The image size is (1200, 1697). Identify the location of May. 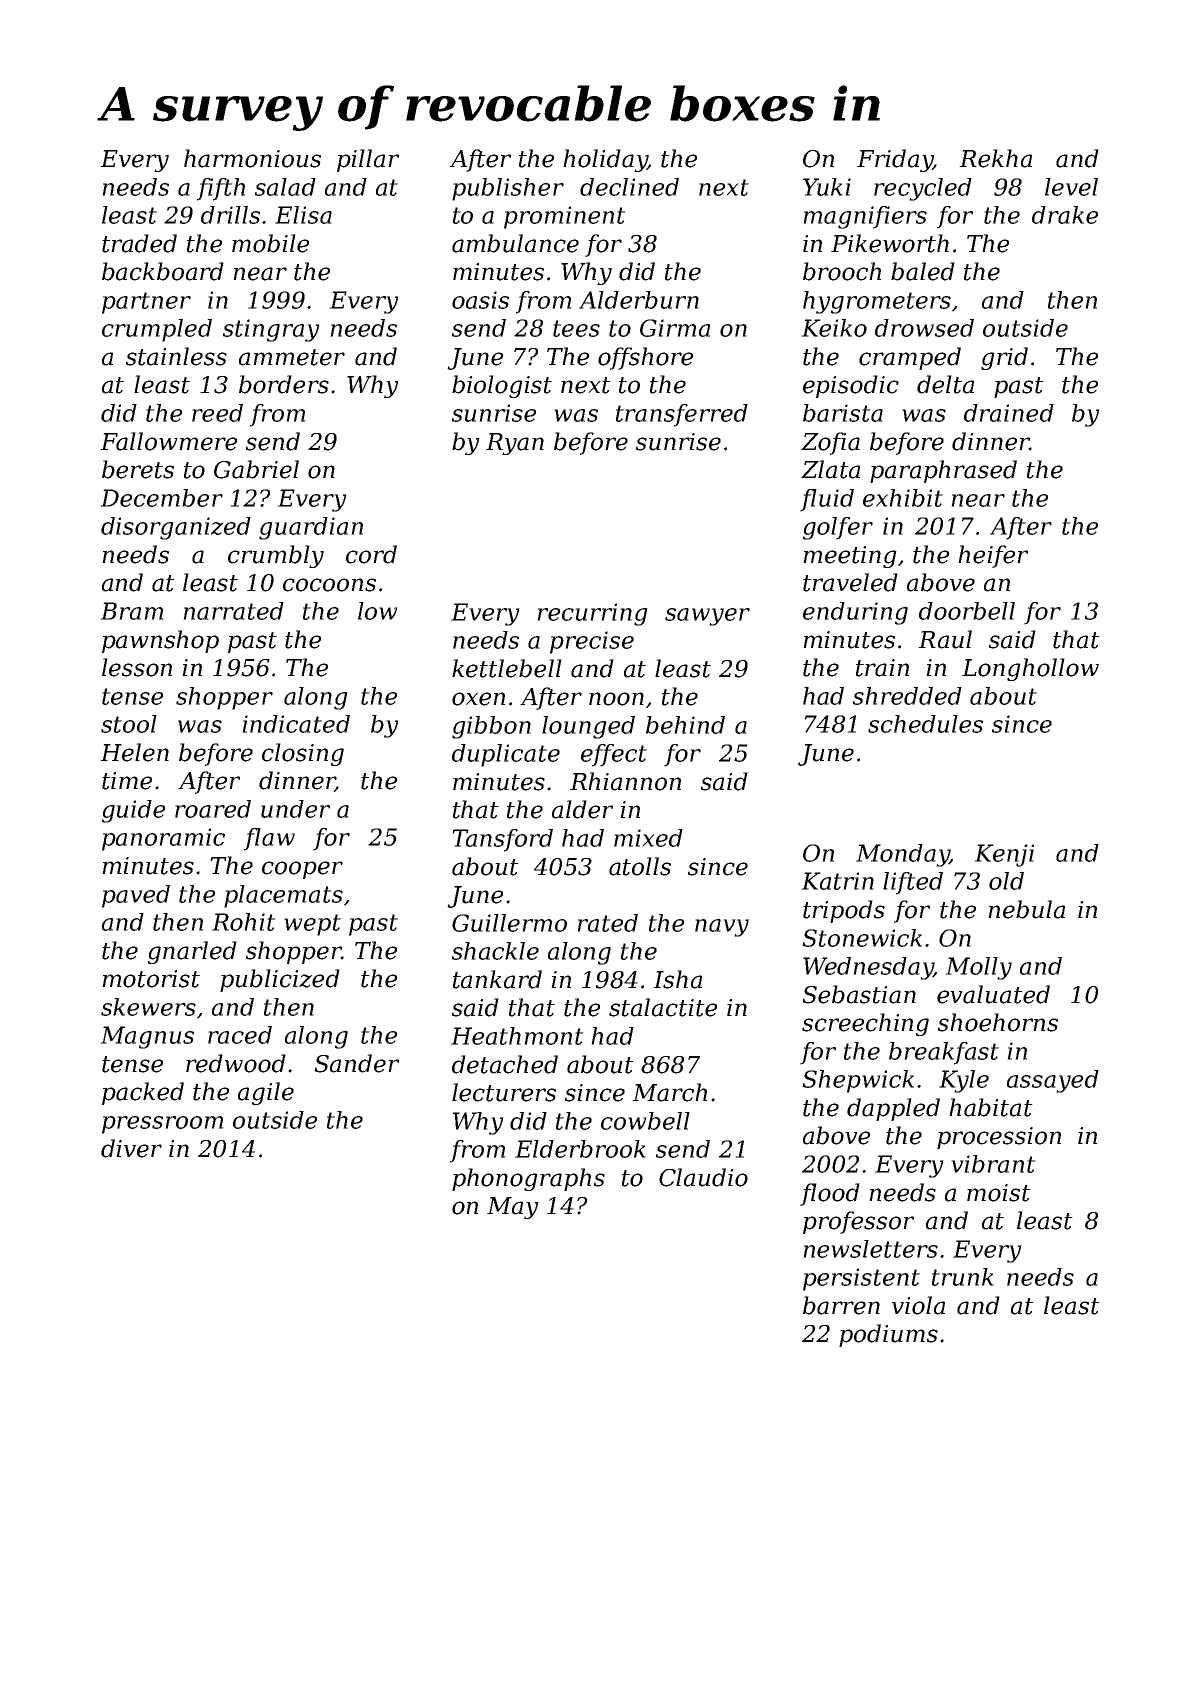
(513, 1208).
